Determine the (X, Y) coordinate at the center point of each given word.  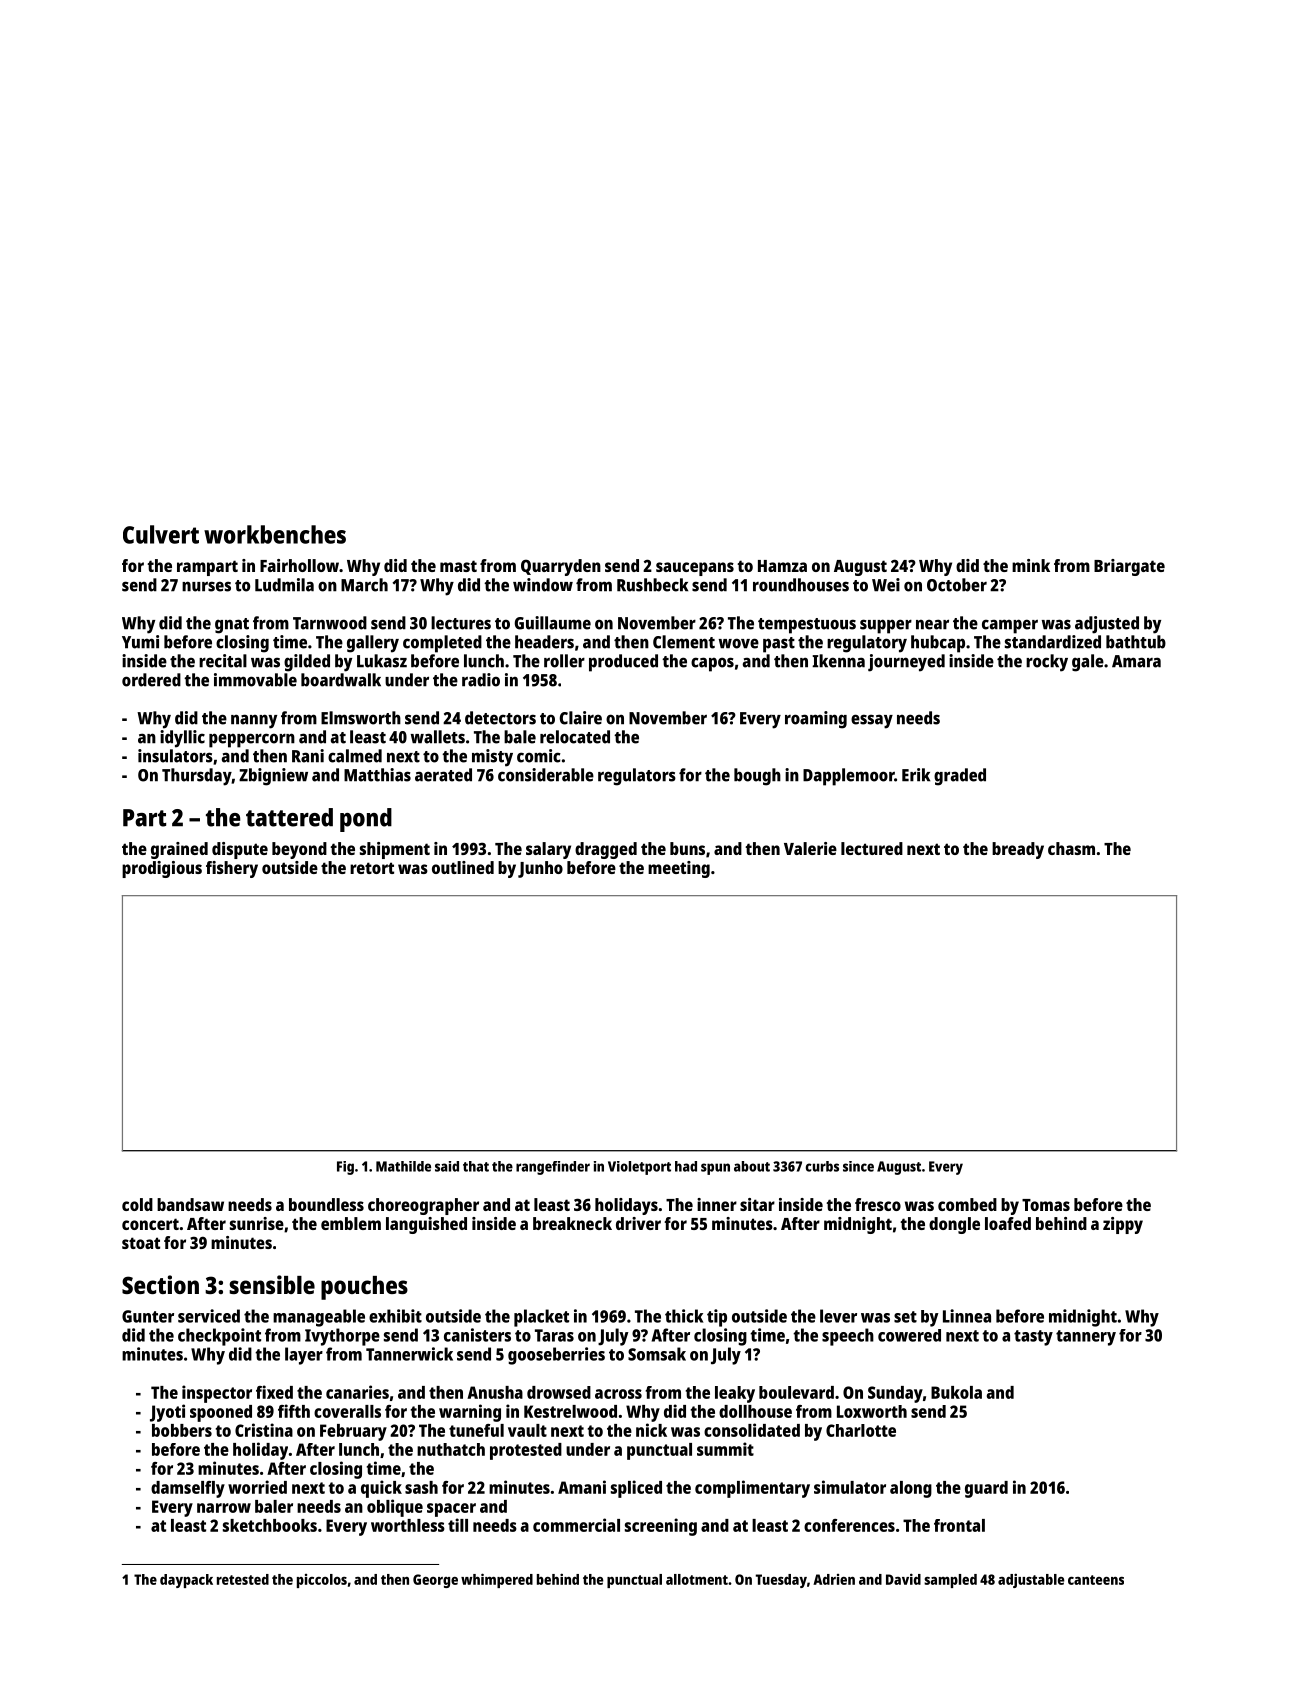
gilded (307, 663)
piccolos (322, 1581)
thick (684, 1316)
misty (492, 758)
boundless (326, 1204)
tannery (1086, 1338)
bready (1018, 850)
